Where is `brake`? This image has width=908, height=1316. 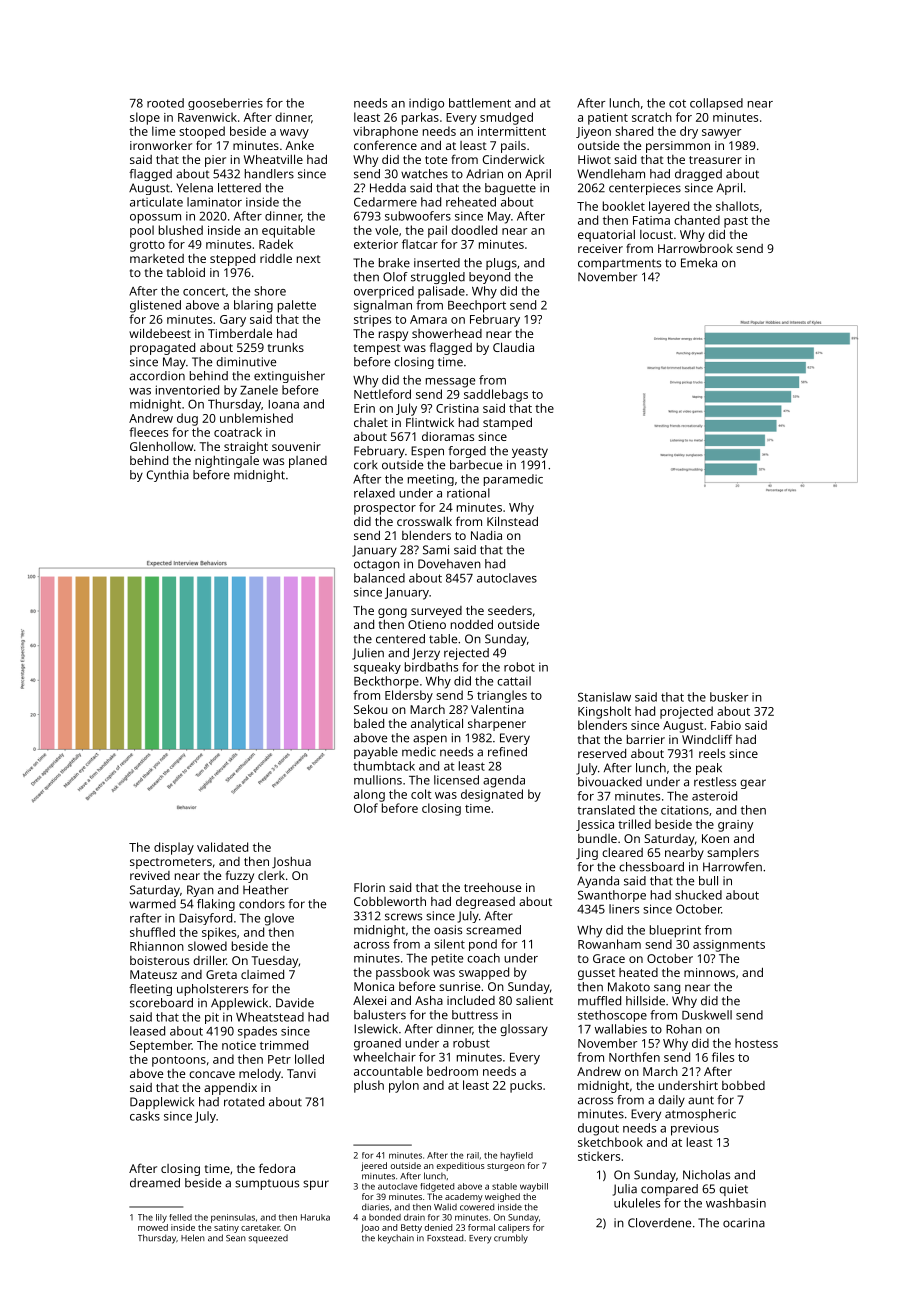
brake is located at coordinates (394, 263).
